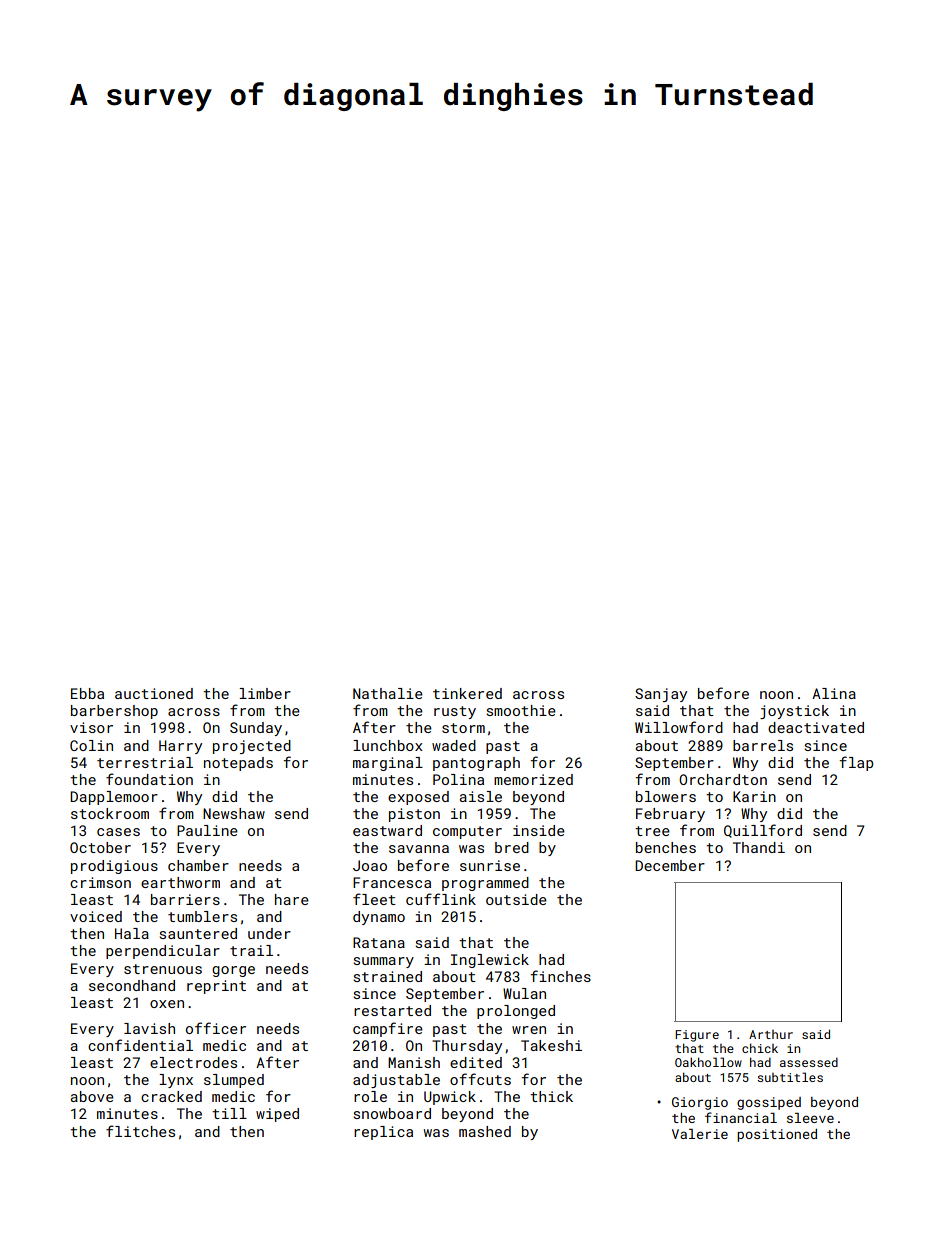 The image size is (952, 1233). What do you see at coordinates (176, 1081) in the image?
I see `lynx` at bounding box center [176, 1081].
